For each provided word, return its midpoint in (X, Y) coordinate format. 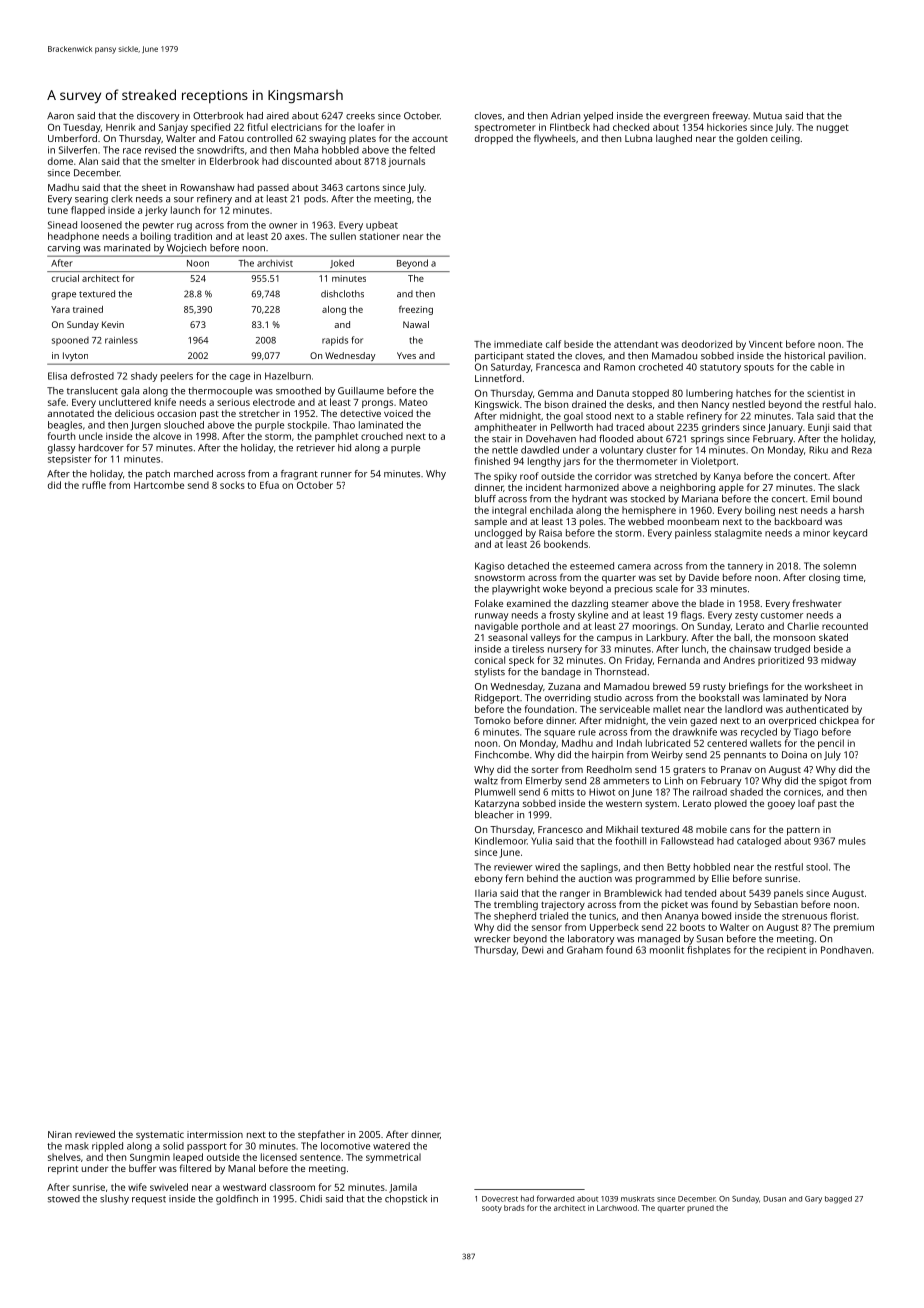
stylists (490, 673)
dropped (494, 139)
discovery (158, 117)
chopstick (406, 1200)
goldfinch (237, 1200)
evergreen (686, 118)
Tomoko (492, 720)
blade (712, 603)
